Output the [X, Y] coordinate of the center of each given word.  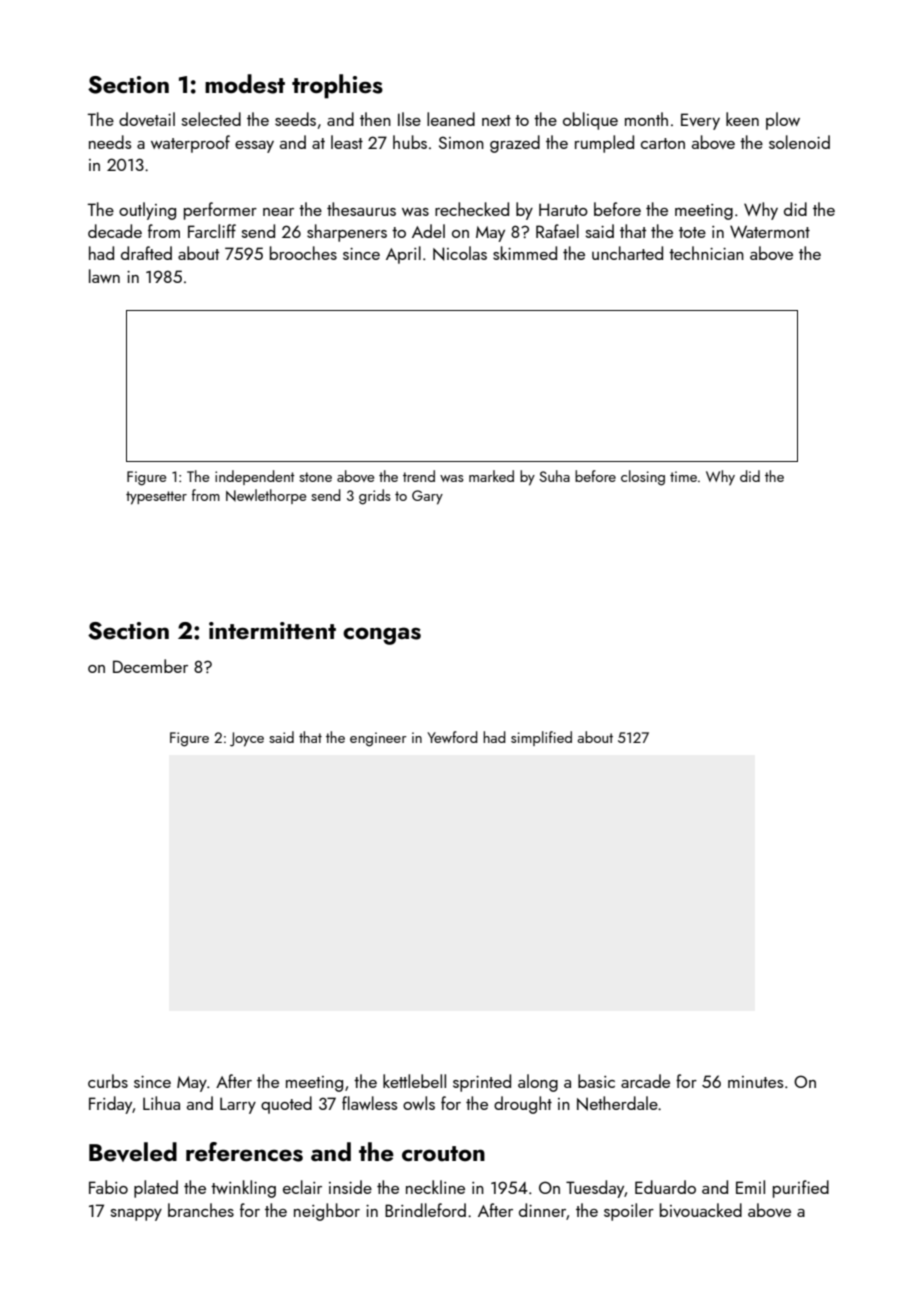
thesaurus [361, 209]
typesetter [156, 498]
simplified [541, 738]
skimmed [525, 253]
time [683, 476]
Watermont [770, 231]
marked [491, 476]
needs [110, 142]
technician [706, 253]
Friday [111, 1105]
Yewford [452, 737]
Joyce [247, 739]
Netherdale [617, 1103]
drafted [146, 253]
